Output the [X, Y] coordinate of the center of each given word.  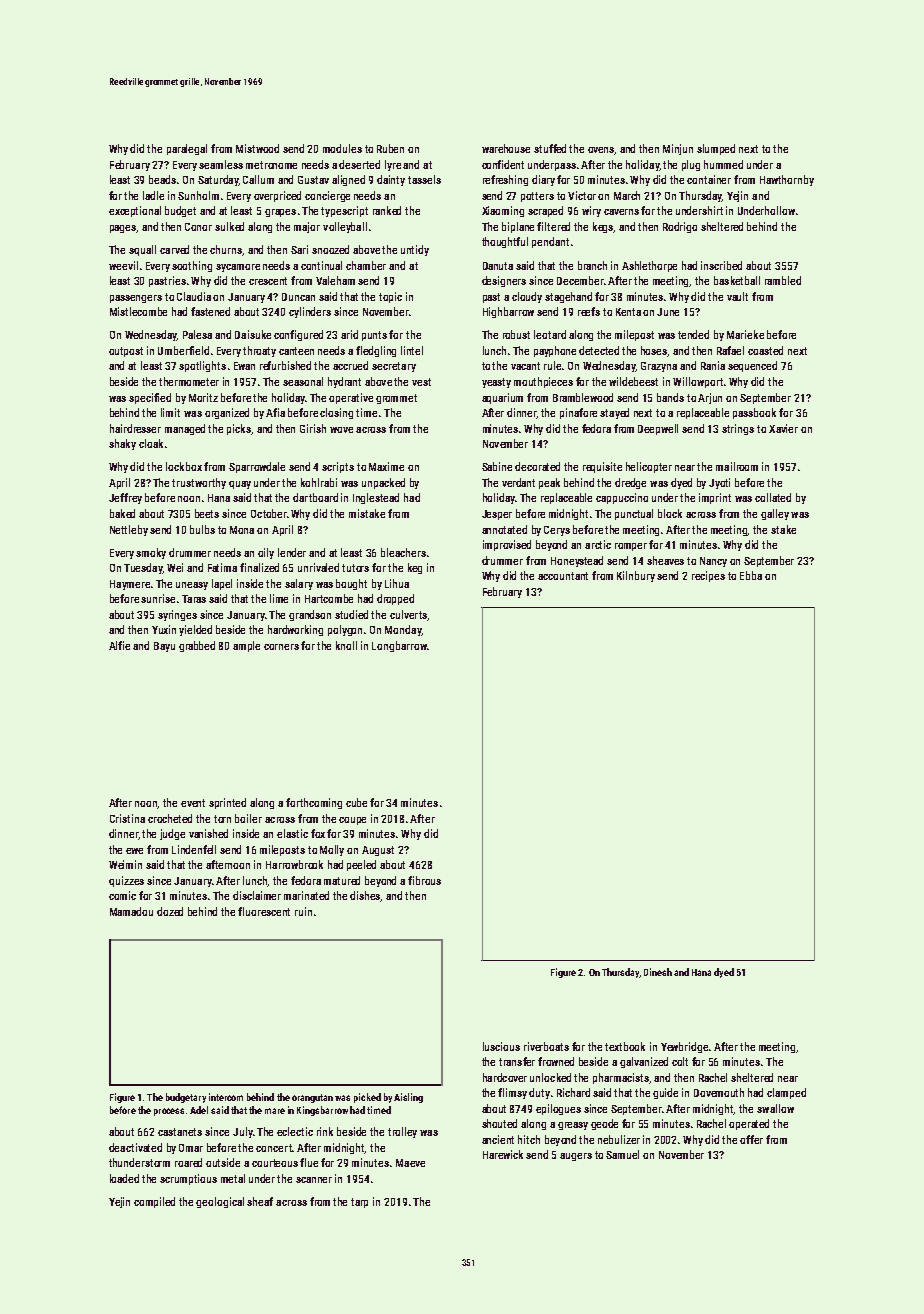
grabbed [197, 646]
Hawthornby [787, 180]
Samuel [622, 1154]
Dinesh [658, 972]
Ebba [751, 575]
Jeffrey [125, 498]
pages [123, 229]
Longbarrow [399, 646]
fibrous [424, 880]
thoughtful [505, 242]
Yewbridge [684, 1047]
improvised [507, 545]
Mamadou [131, 911]
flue [309, 1162]
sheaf [260, 1201]
